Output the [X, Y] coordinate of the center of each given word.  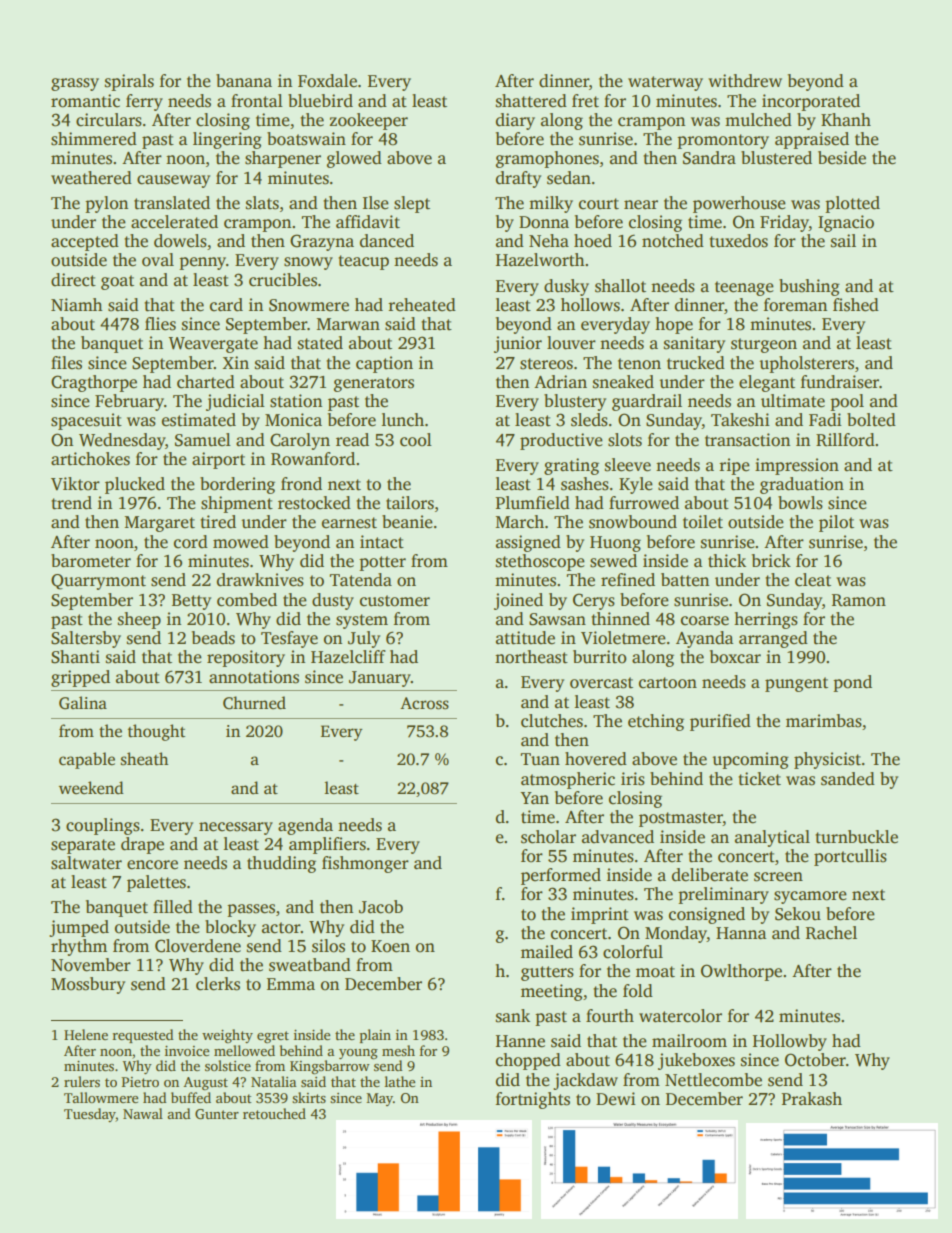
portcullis [850, 857]
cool [416, 440]
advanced [618, 837]
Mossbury [88, 985]
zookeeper [369, 121]
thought [156, 732]
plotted [852, 204]
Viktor [75, 484]
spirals [129, 82]
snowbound [633, 522]
